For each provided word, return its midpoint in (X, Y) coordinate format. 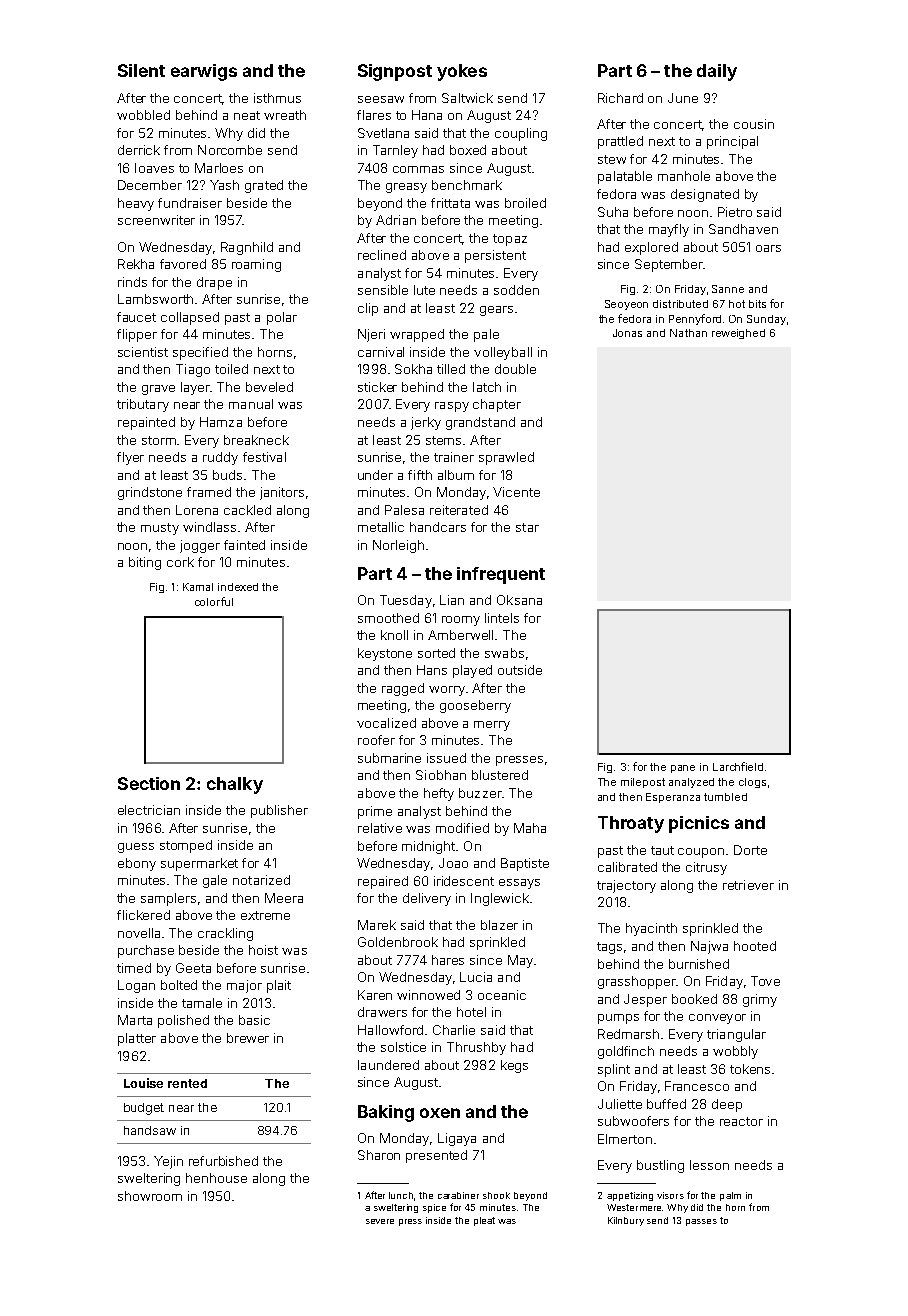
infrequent (501, 575)
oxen (440, 1113)
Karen (375, 995)
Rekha (136, 264)
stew (612, 159)
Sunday (766, 320)
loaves (154, 168)
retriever (748, 885)
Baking (386, 1113)
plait (279, 986)
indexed (238, 587)
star (527, 527)
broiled (525, 203)
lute (424, 290)
